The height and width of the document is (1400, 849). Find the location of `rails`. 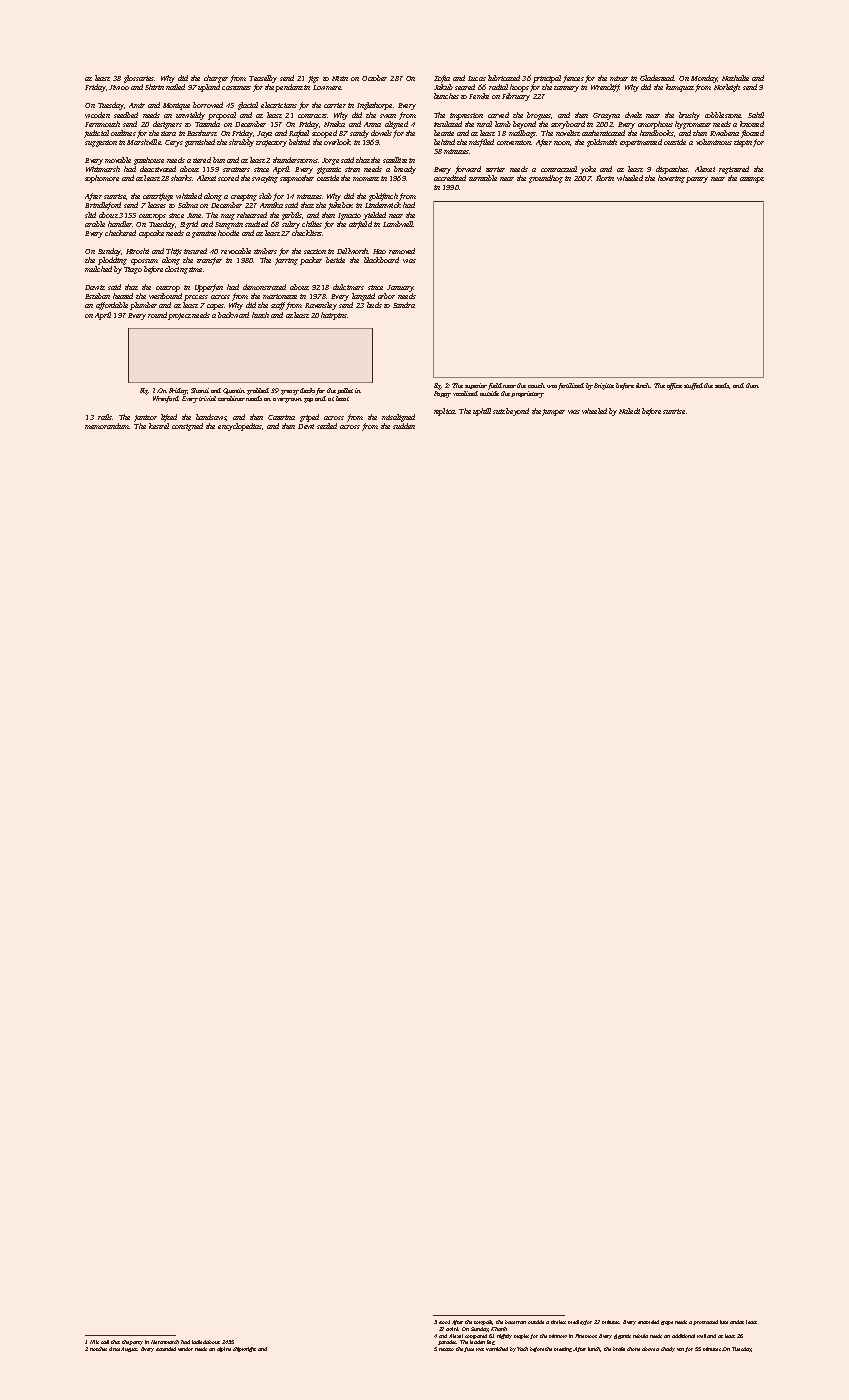

rails is located at coordinates (105, 417).
